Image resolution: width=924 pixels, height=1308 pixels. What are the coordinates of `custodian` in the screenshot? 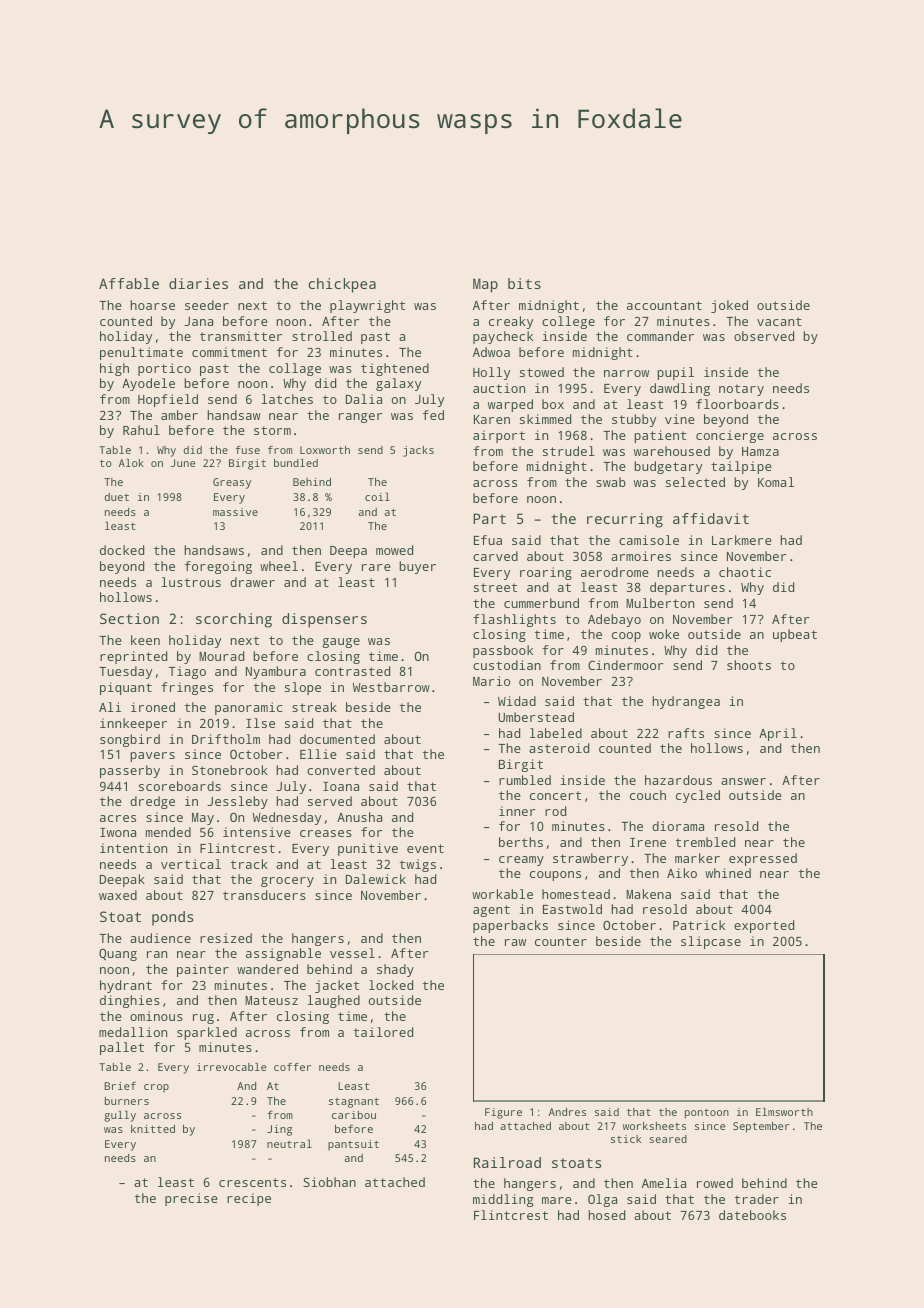 It's located at (507, 665).
